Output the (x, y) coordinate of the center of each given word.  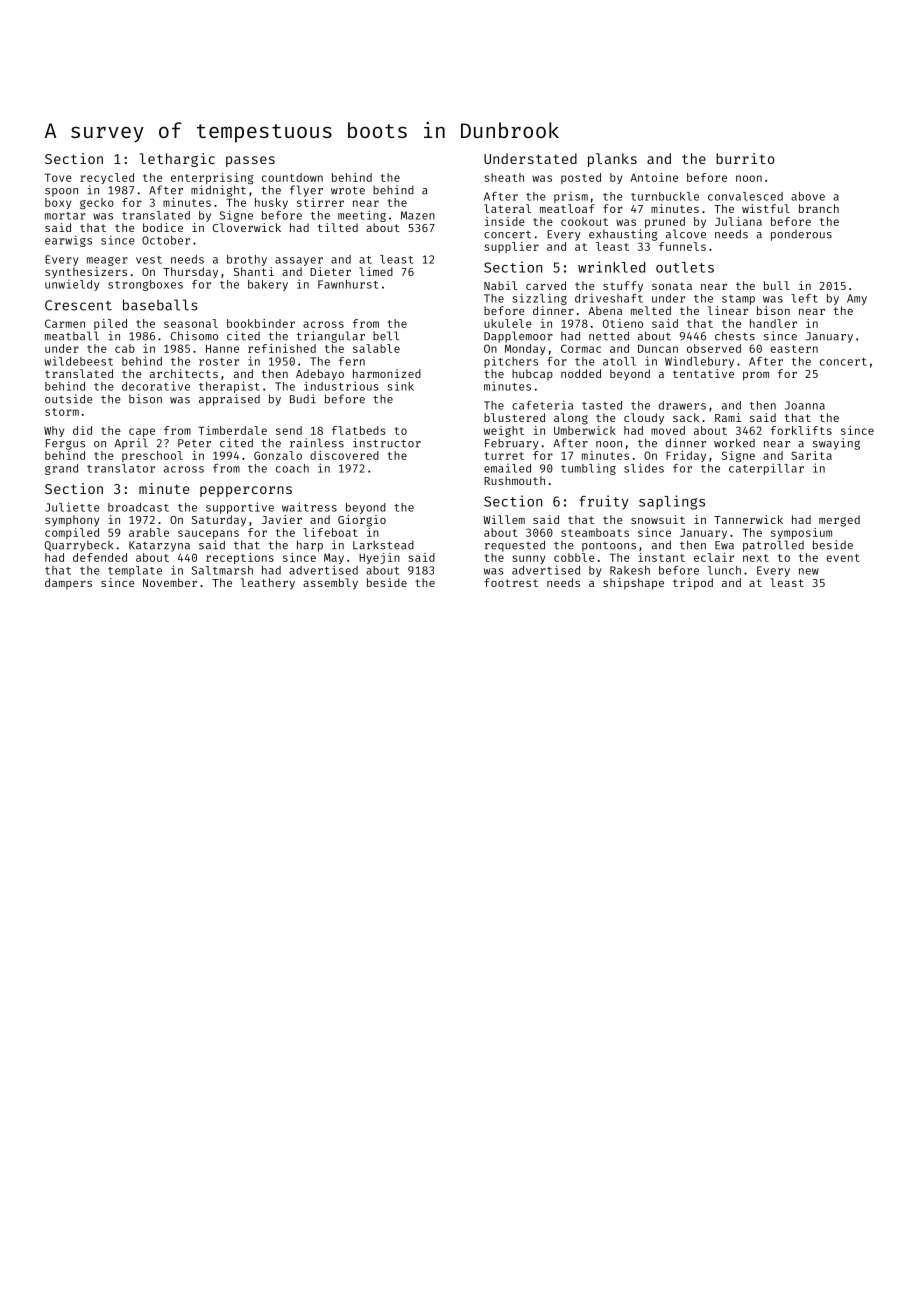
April (131, 444)
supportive (240, 508)
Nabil (500, 285)
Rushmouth (514, 480)
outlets (685, 267)
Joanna (805, 405)
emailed (507, 468)
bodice (163, 227)
